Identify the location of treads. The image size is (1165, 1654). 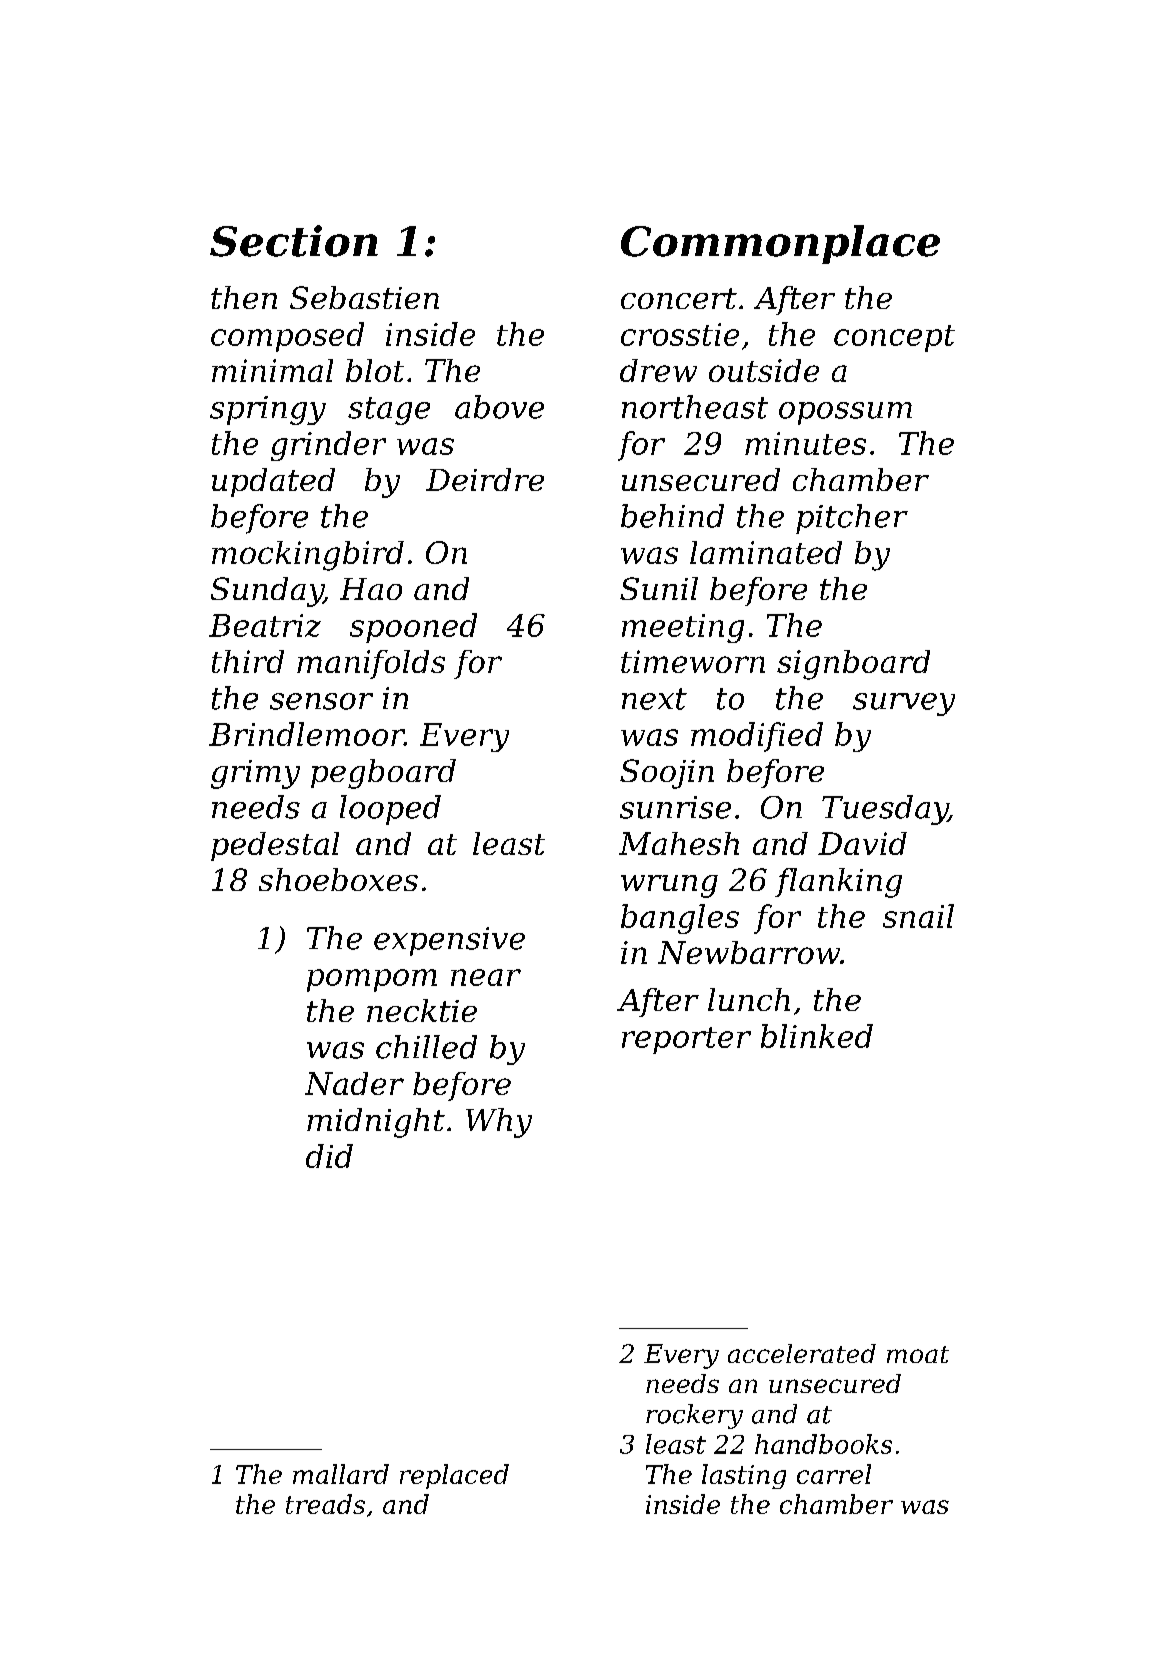
(325, 1504).
